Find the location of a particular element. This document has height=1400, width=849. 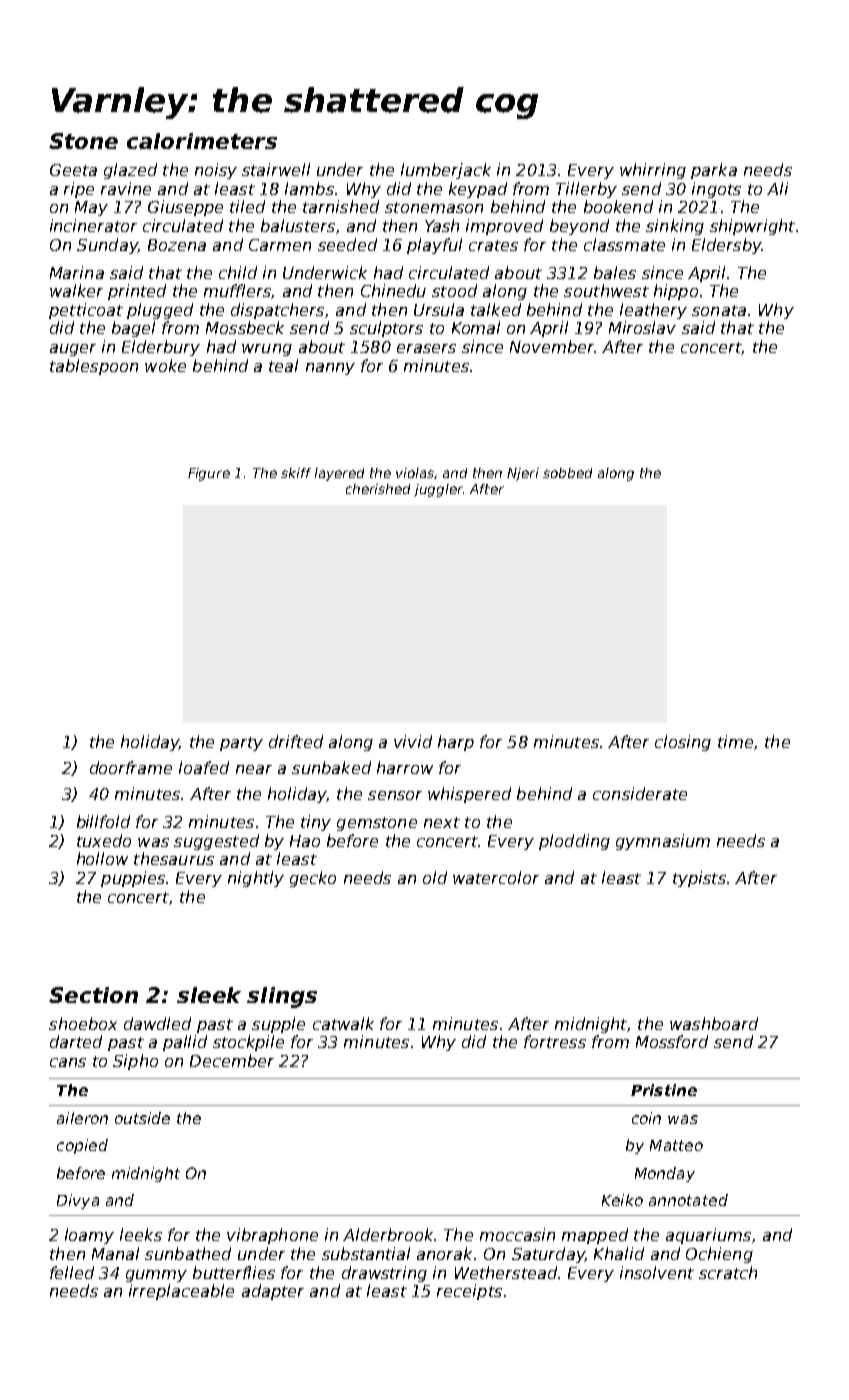

Pristine is located at coordinates (664, 1090).
